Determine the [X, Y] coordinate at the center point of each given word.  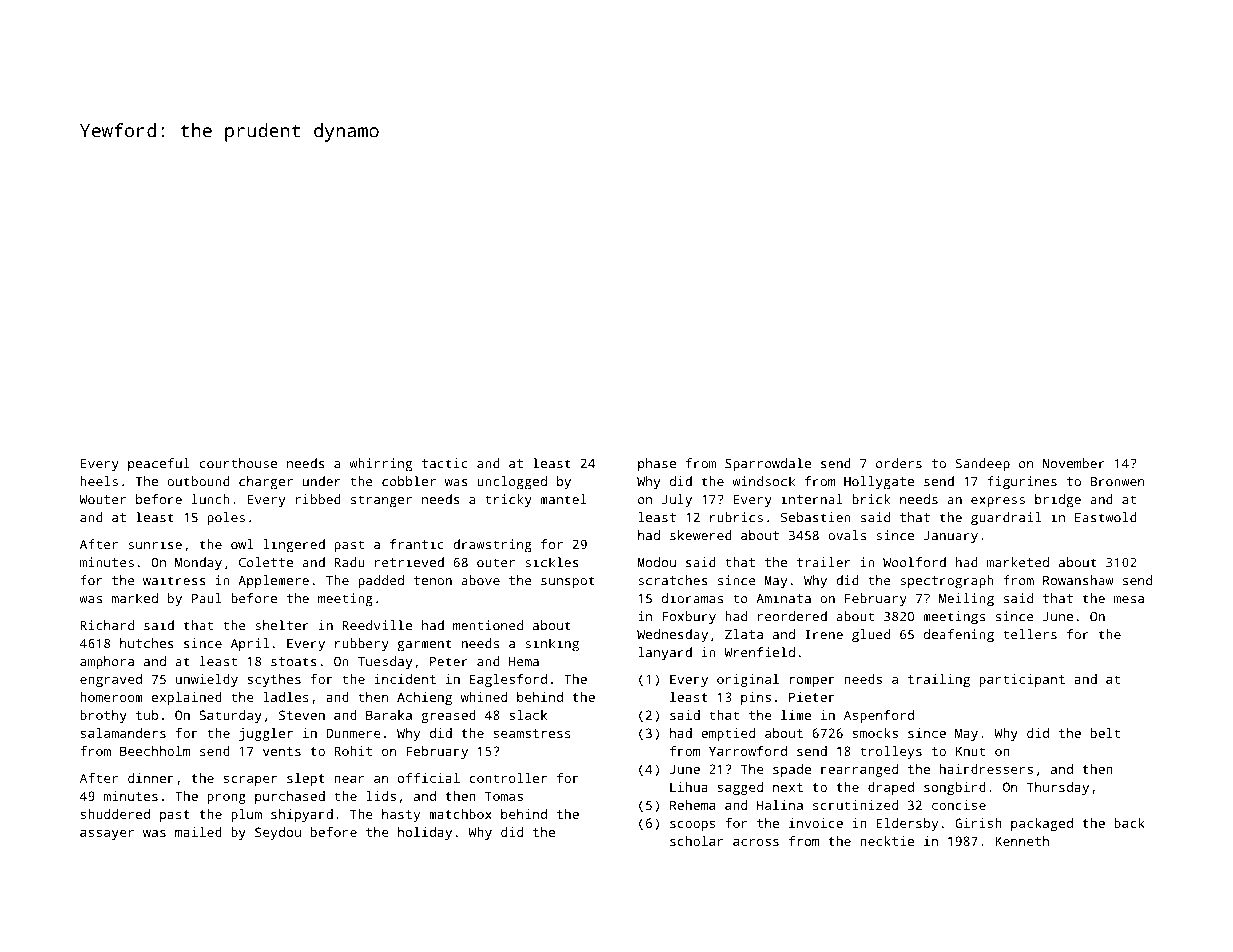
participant [1022, 680]
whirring [380, 465]
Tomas [504, 796]
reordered [792, 616]
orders [899, 463]
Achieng [424, 698]
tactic [445, 463]
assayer [107, 835]
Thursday [1058, 788]
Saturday [230, 716]
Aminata [783, 598]
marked [135, 598]
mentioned [488, 625]
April [250, 645]
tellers [1030, 634]
